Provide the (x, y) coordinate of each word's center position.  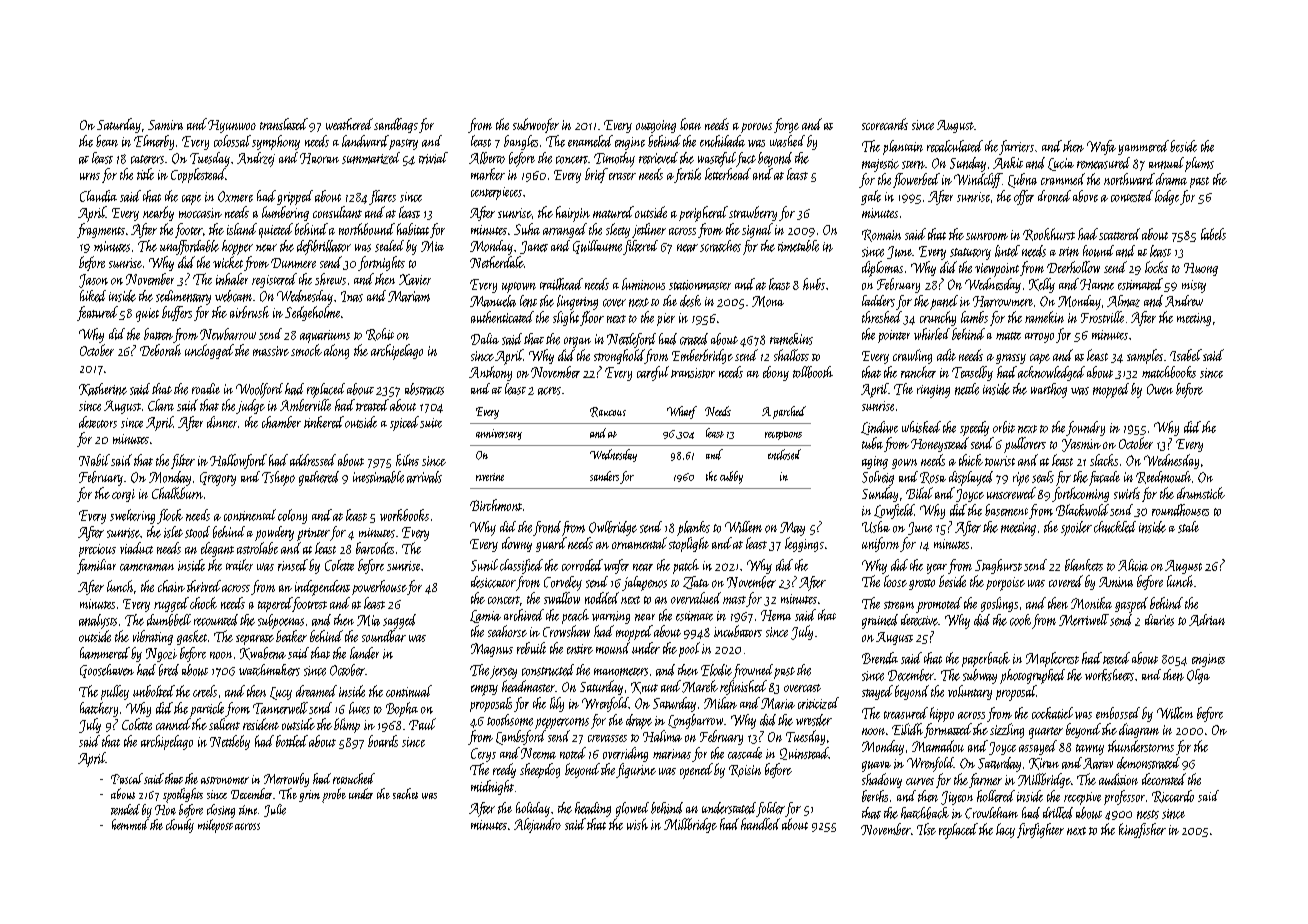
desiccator (493, 582)
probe (334, 795)
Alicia (1133, 565)
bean (107, 141)
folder (770, 809)
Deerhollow (1073, 267)
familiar (96, 566)
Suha (527, 229)
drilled (1058, 813)
